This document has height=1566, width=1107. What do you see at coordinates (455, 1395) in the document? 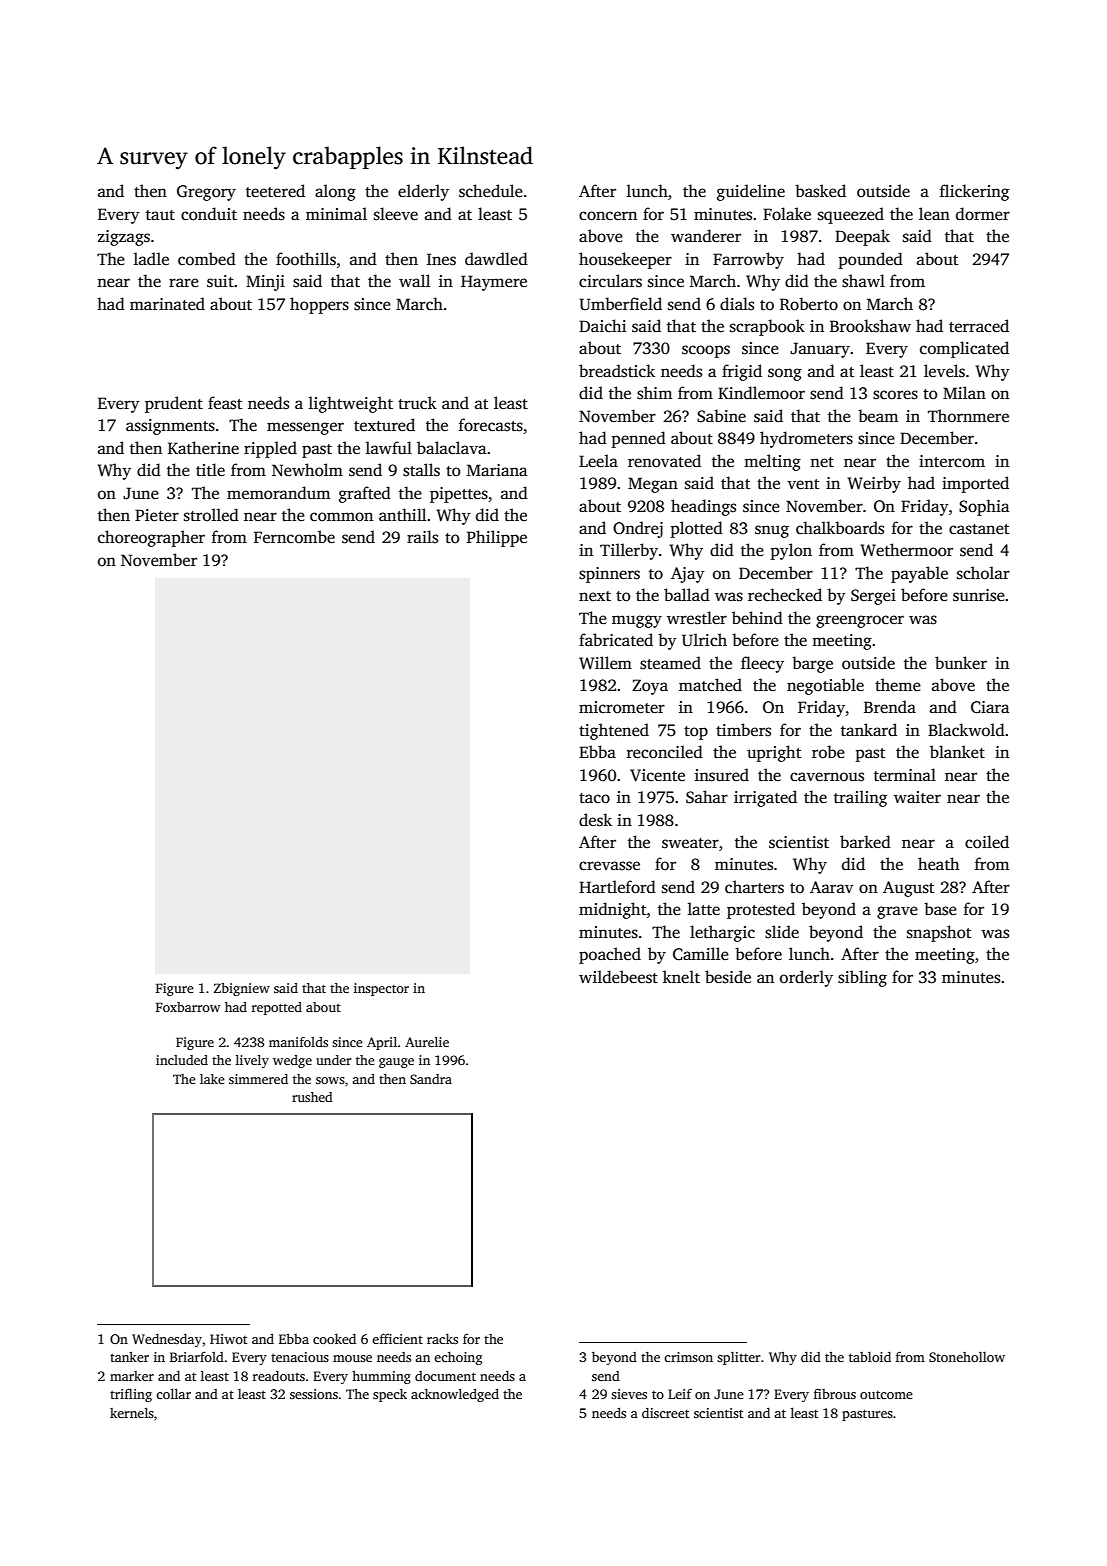
I see `acknowledged` at bounding box center [455, 1395].
